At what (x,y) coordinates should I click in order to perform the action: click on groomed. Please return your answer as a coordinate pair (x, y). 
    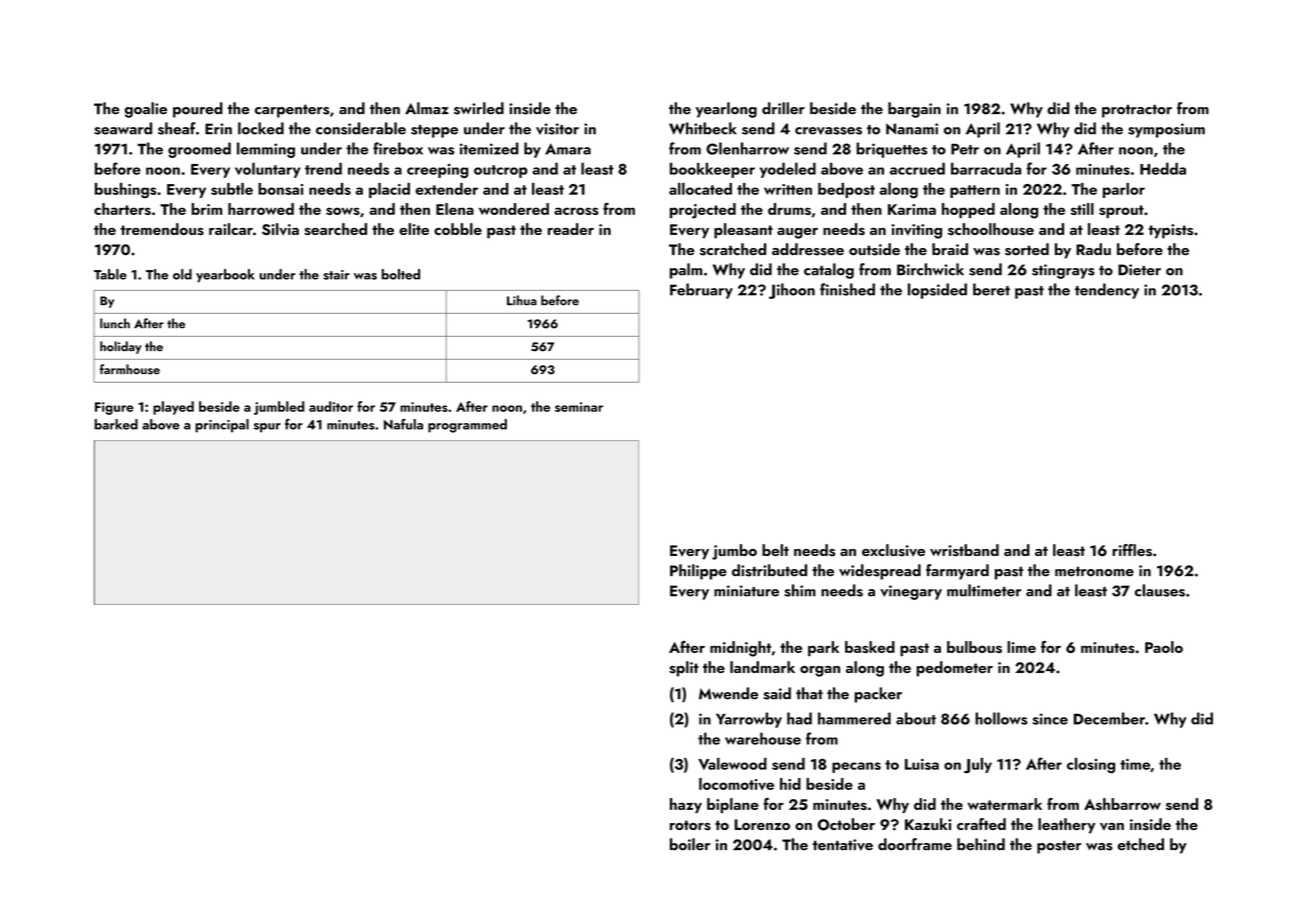
    Looking at the image, I should click on (199, 150).
